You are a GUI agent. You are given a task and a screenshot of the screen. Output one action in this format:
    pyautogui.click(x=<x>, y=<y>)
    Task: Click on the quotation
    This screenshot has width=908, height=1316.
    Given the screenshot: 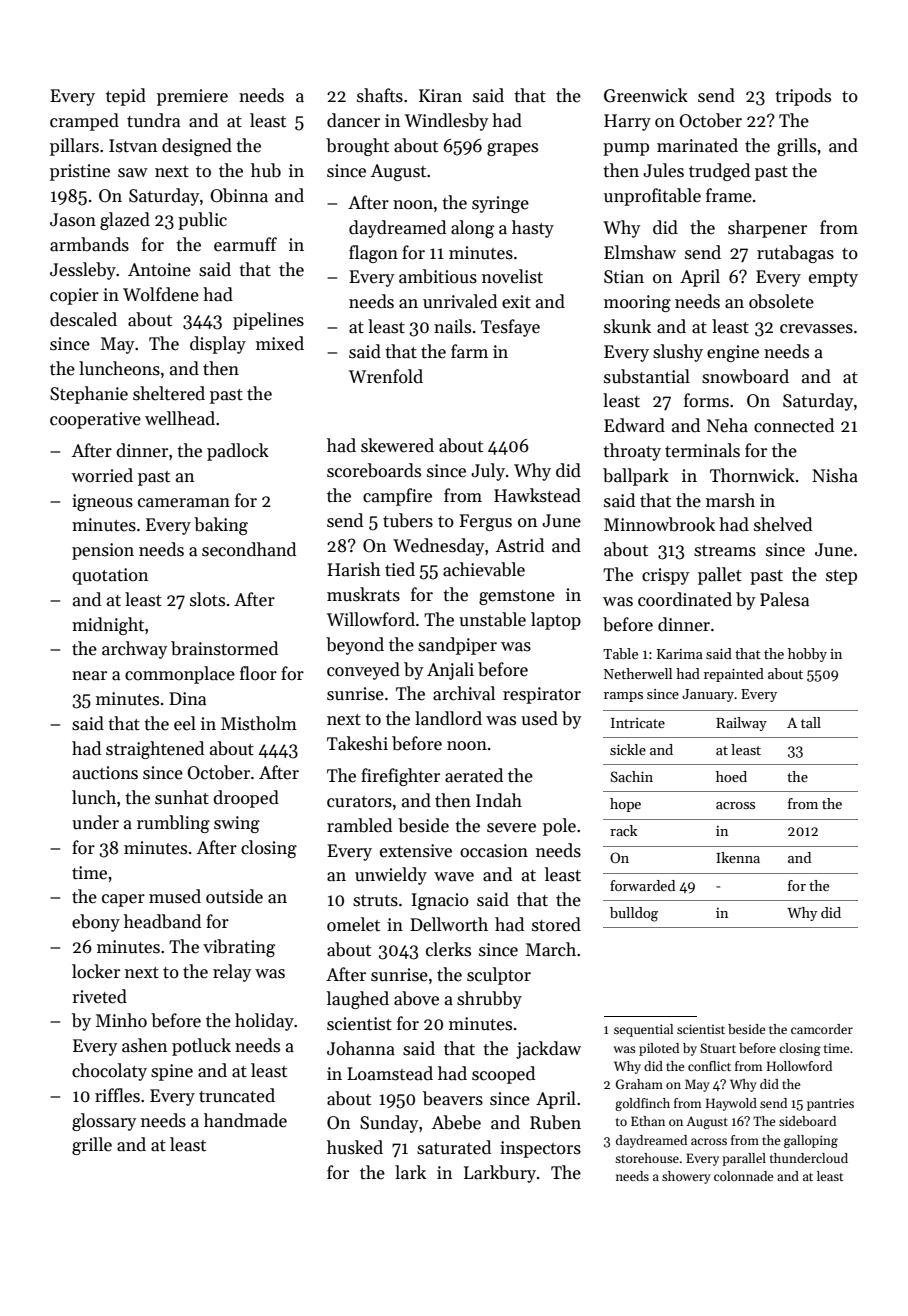 What is the action you would take?
    pyautogui.click(x=110, y=576)
